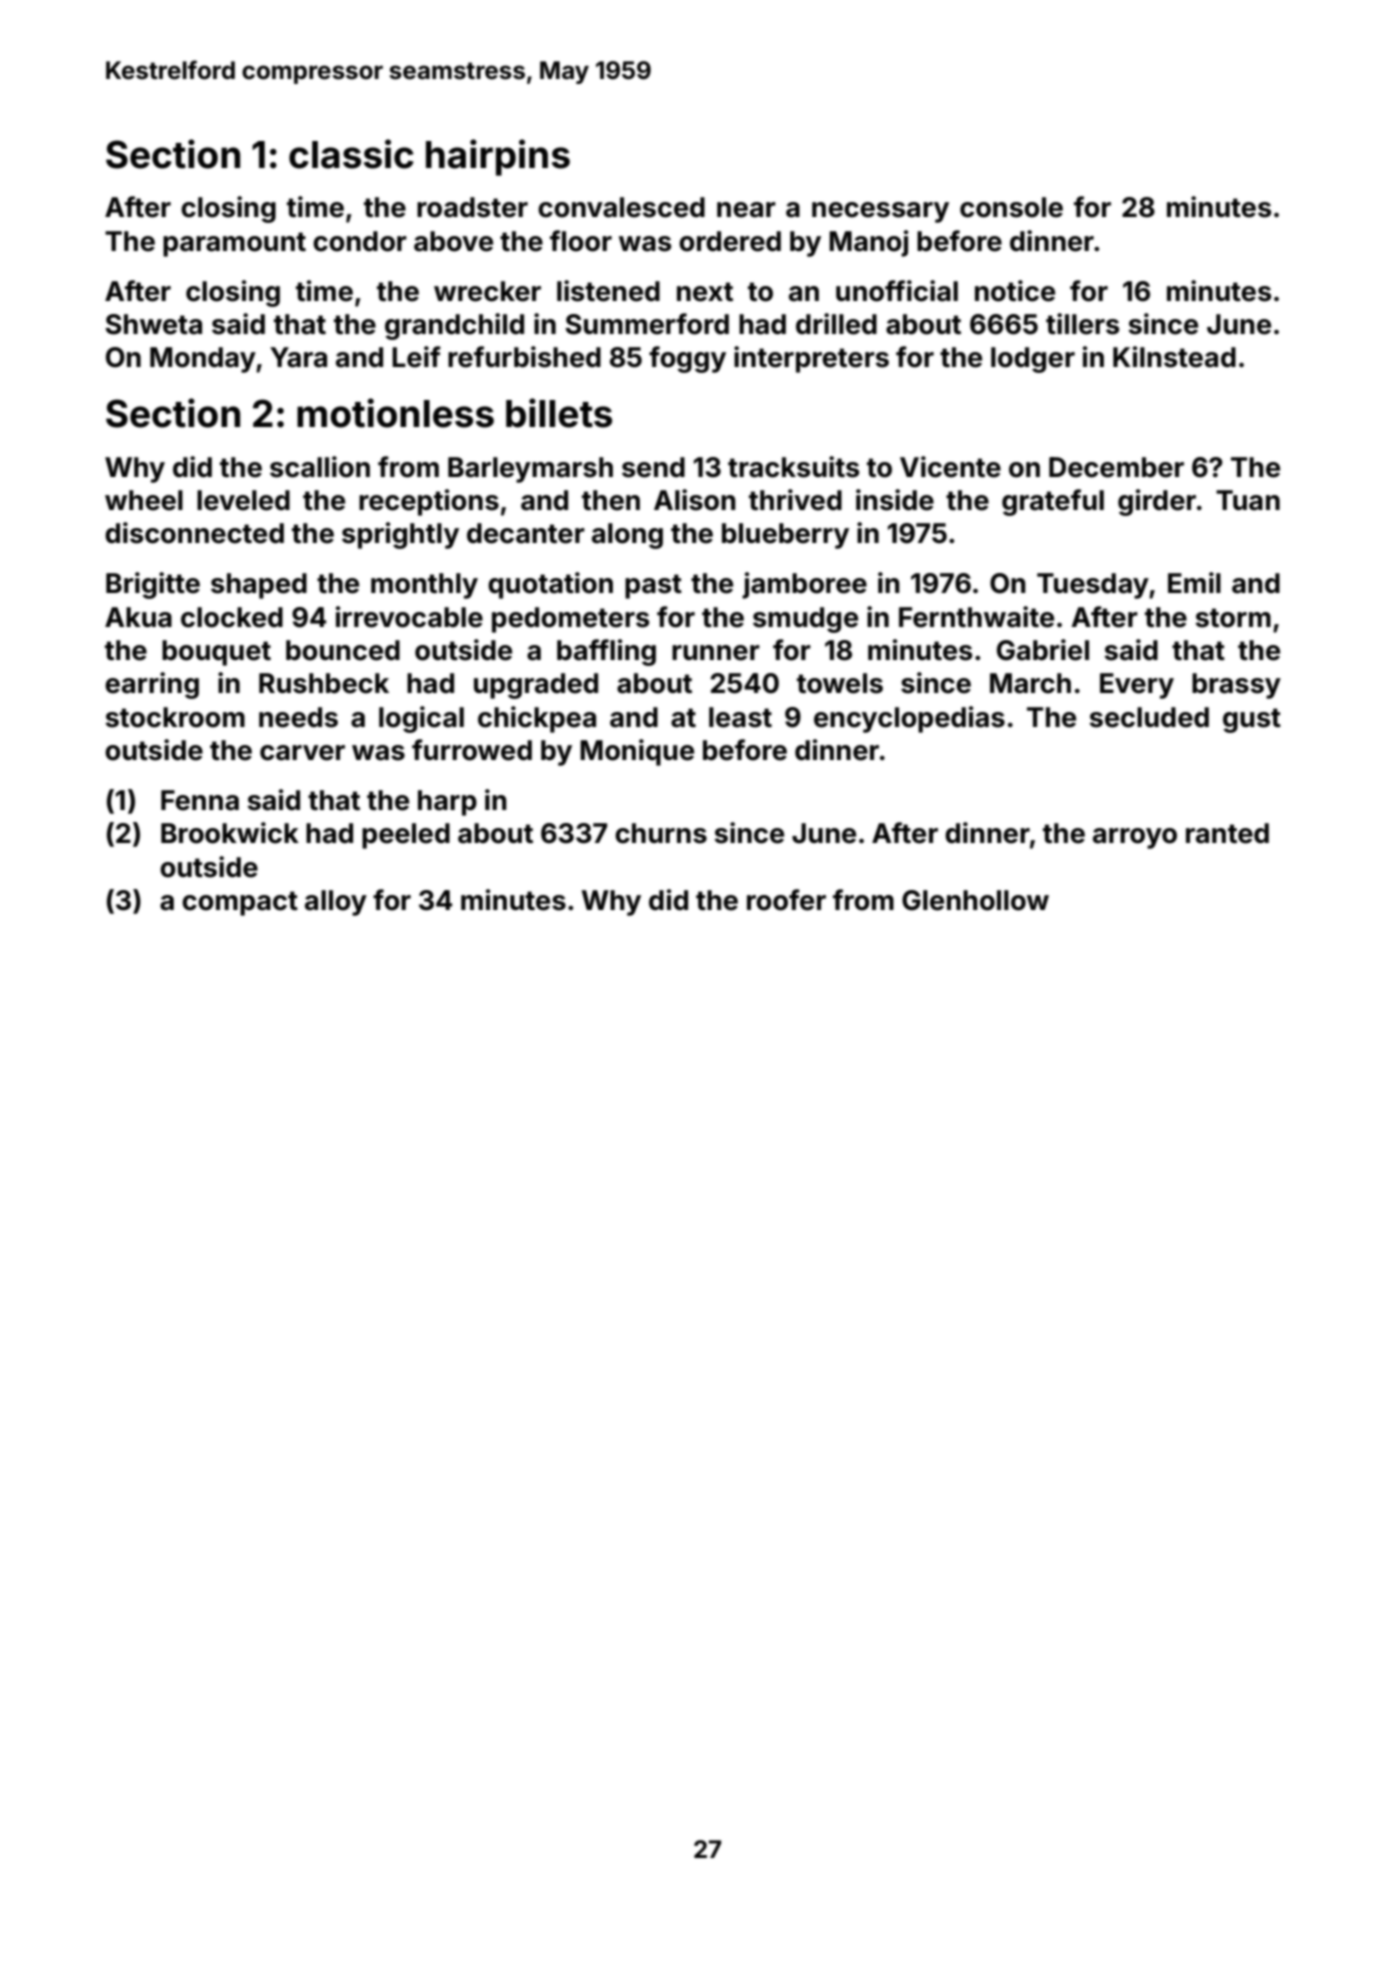 Image resolution: width=1386 pixels, height=1969 pixels. What do you see at coordinates (472, 207) in the screenshot?
I see `roadster` at bounding box center [472, 207].
